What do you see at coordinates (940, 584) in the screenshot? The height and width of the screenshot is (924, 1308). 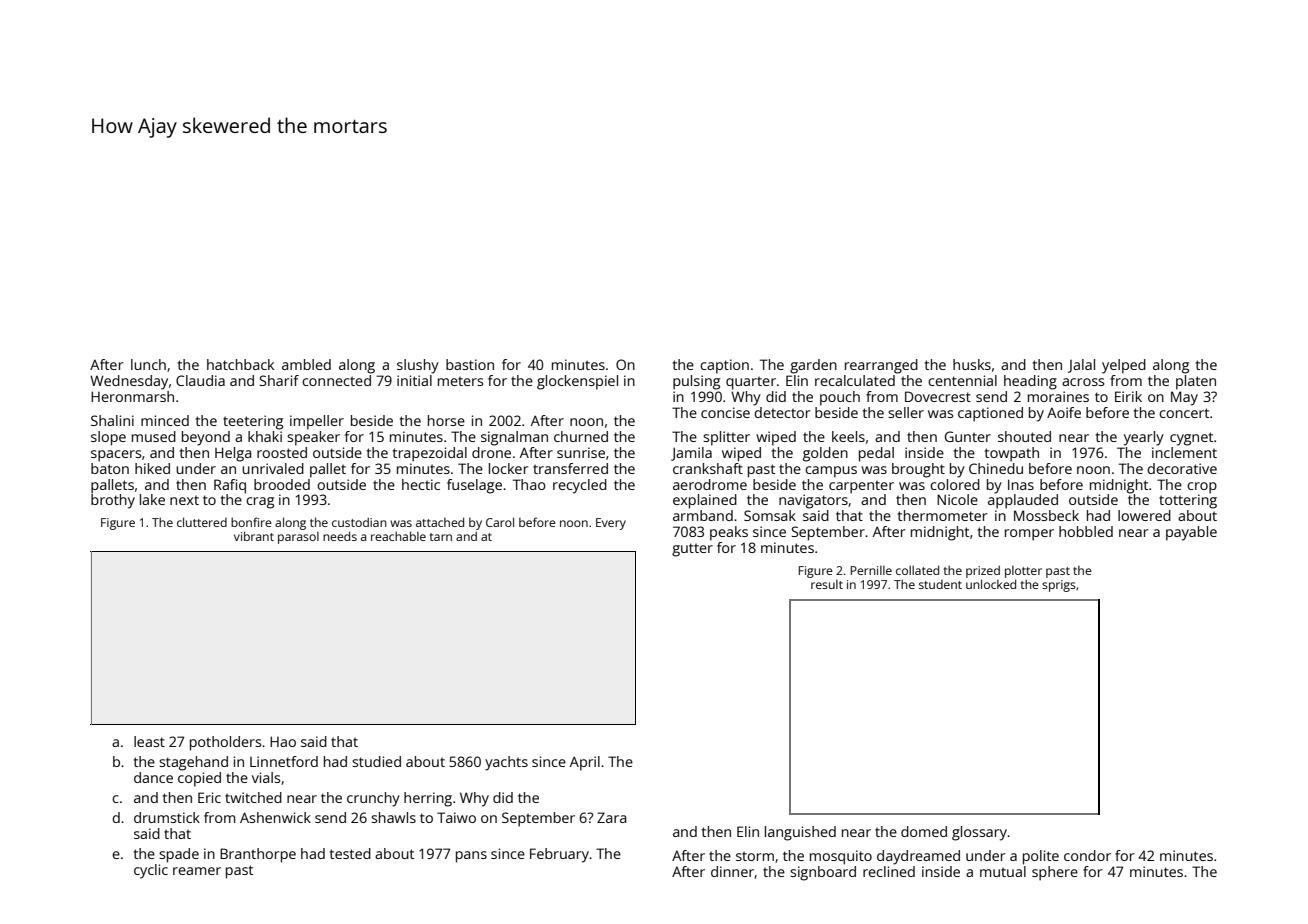 I see `student` at bounding box center [940, 584].
